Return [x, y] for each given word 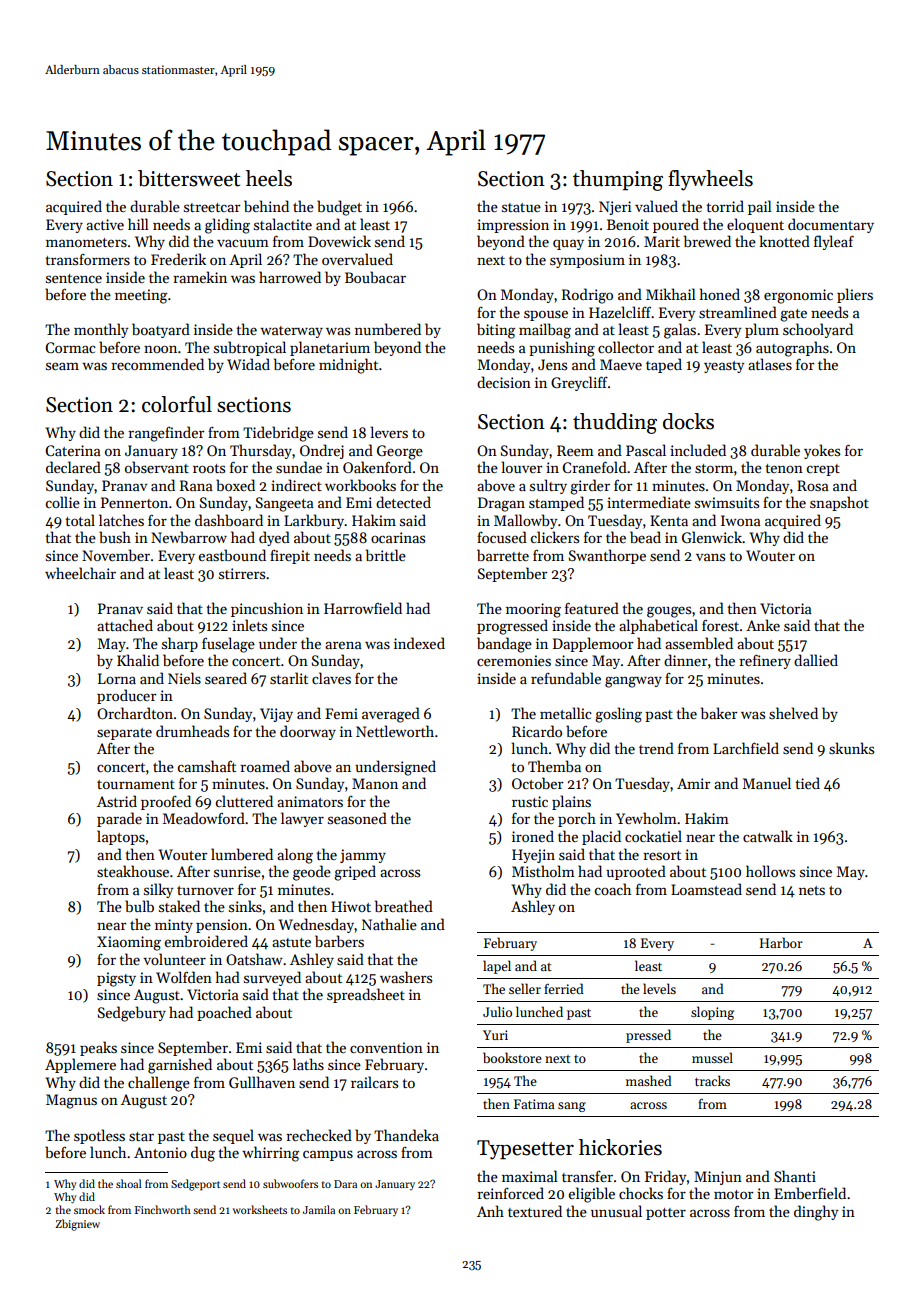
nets [812, 890]
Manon [375, 783]
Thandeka [406, 1135]
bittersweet [189, 178]
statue [521, 207]
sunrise [237, 871]
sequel [233, 1136]
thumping [618, 180]
